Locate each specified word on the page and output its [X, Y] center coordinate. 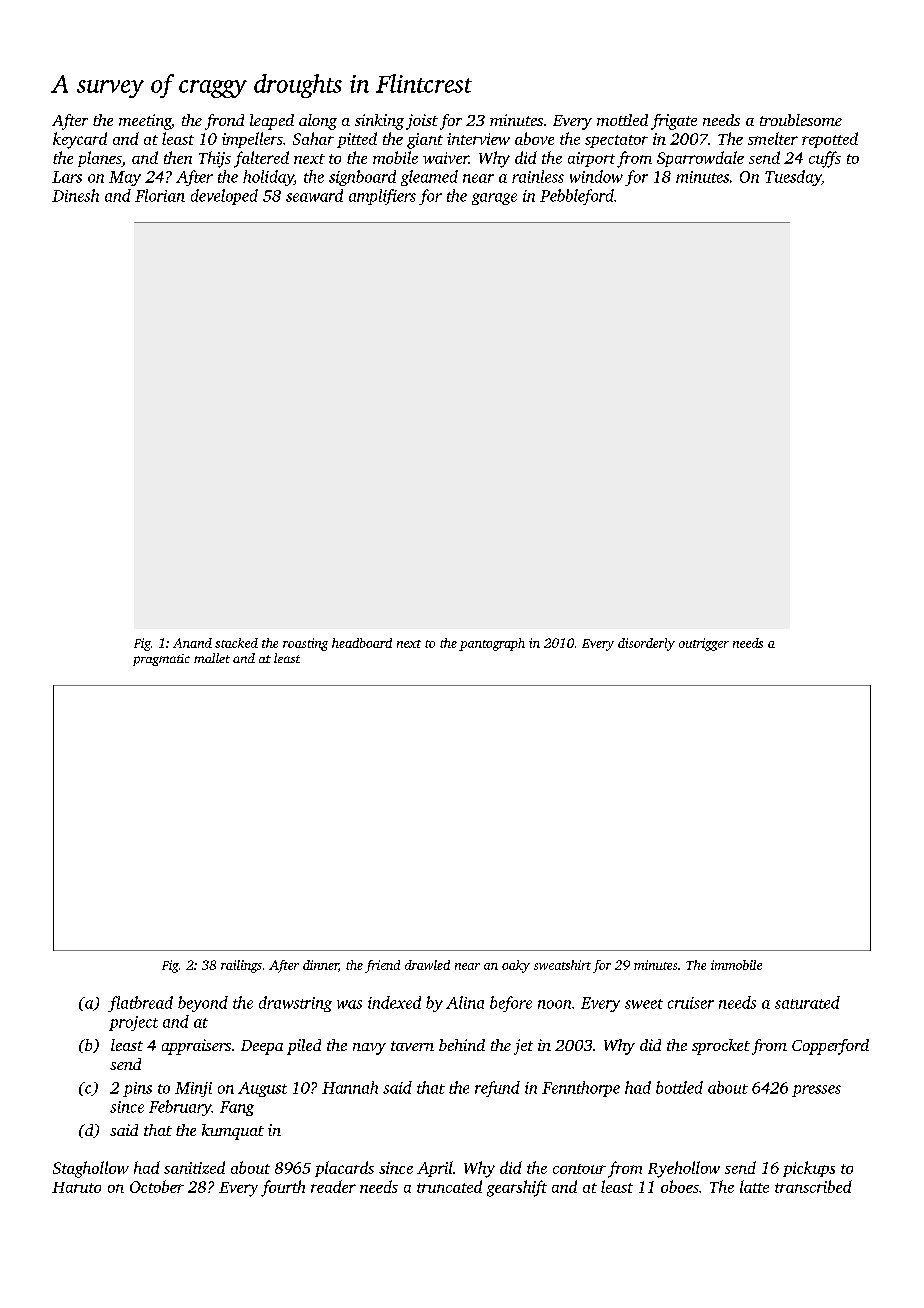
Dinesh [75, 195]
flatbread [140, 1004]
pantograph [492, 644]
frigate [674, 122]
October [157, 1186]
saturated [807, 1002]
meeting [145, 122]
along [318, 122]
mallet [212, 658]
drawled [427, 965]
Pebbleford [577, 197]
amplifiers [382, 197]
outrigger [704, 644]
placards [344, 1169]
